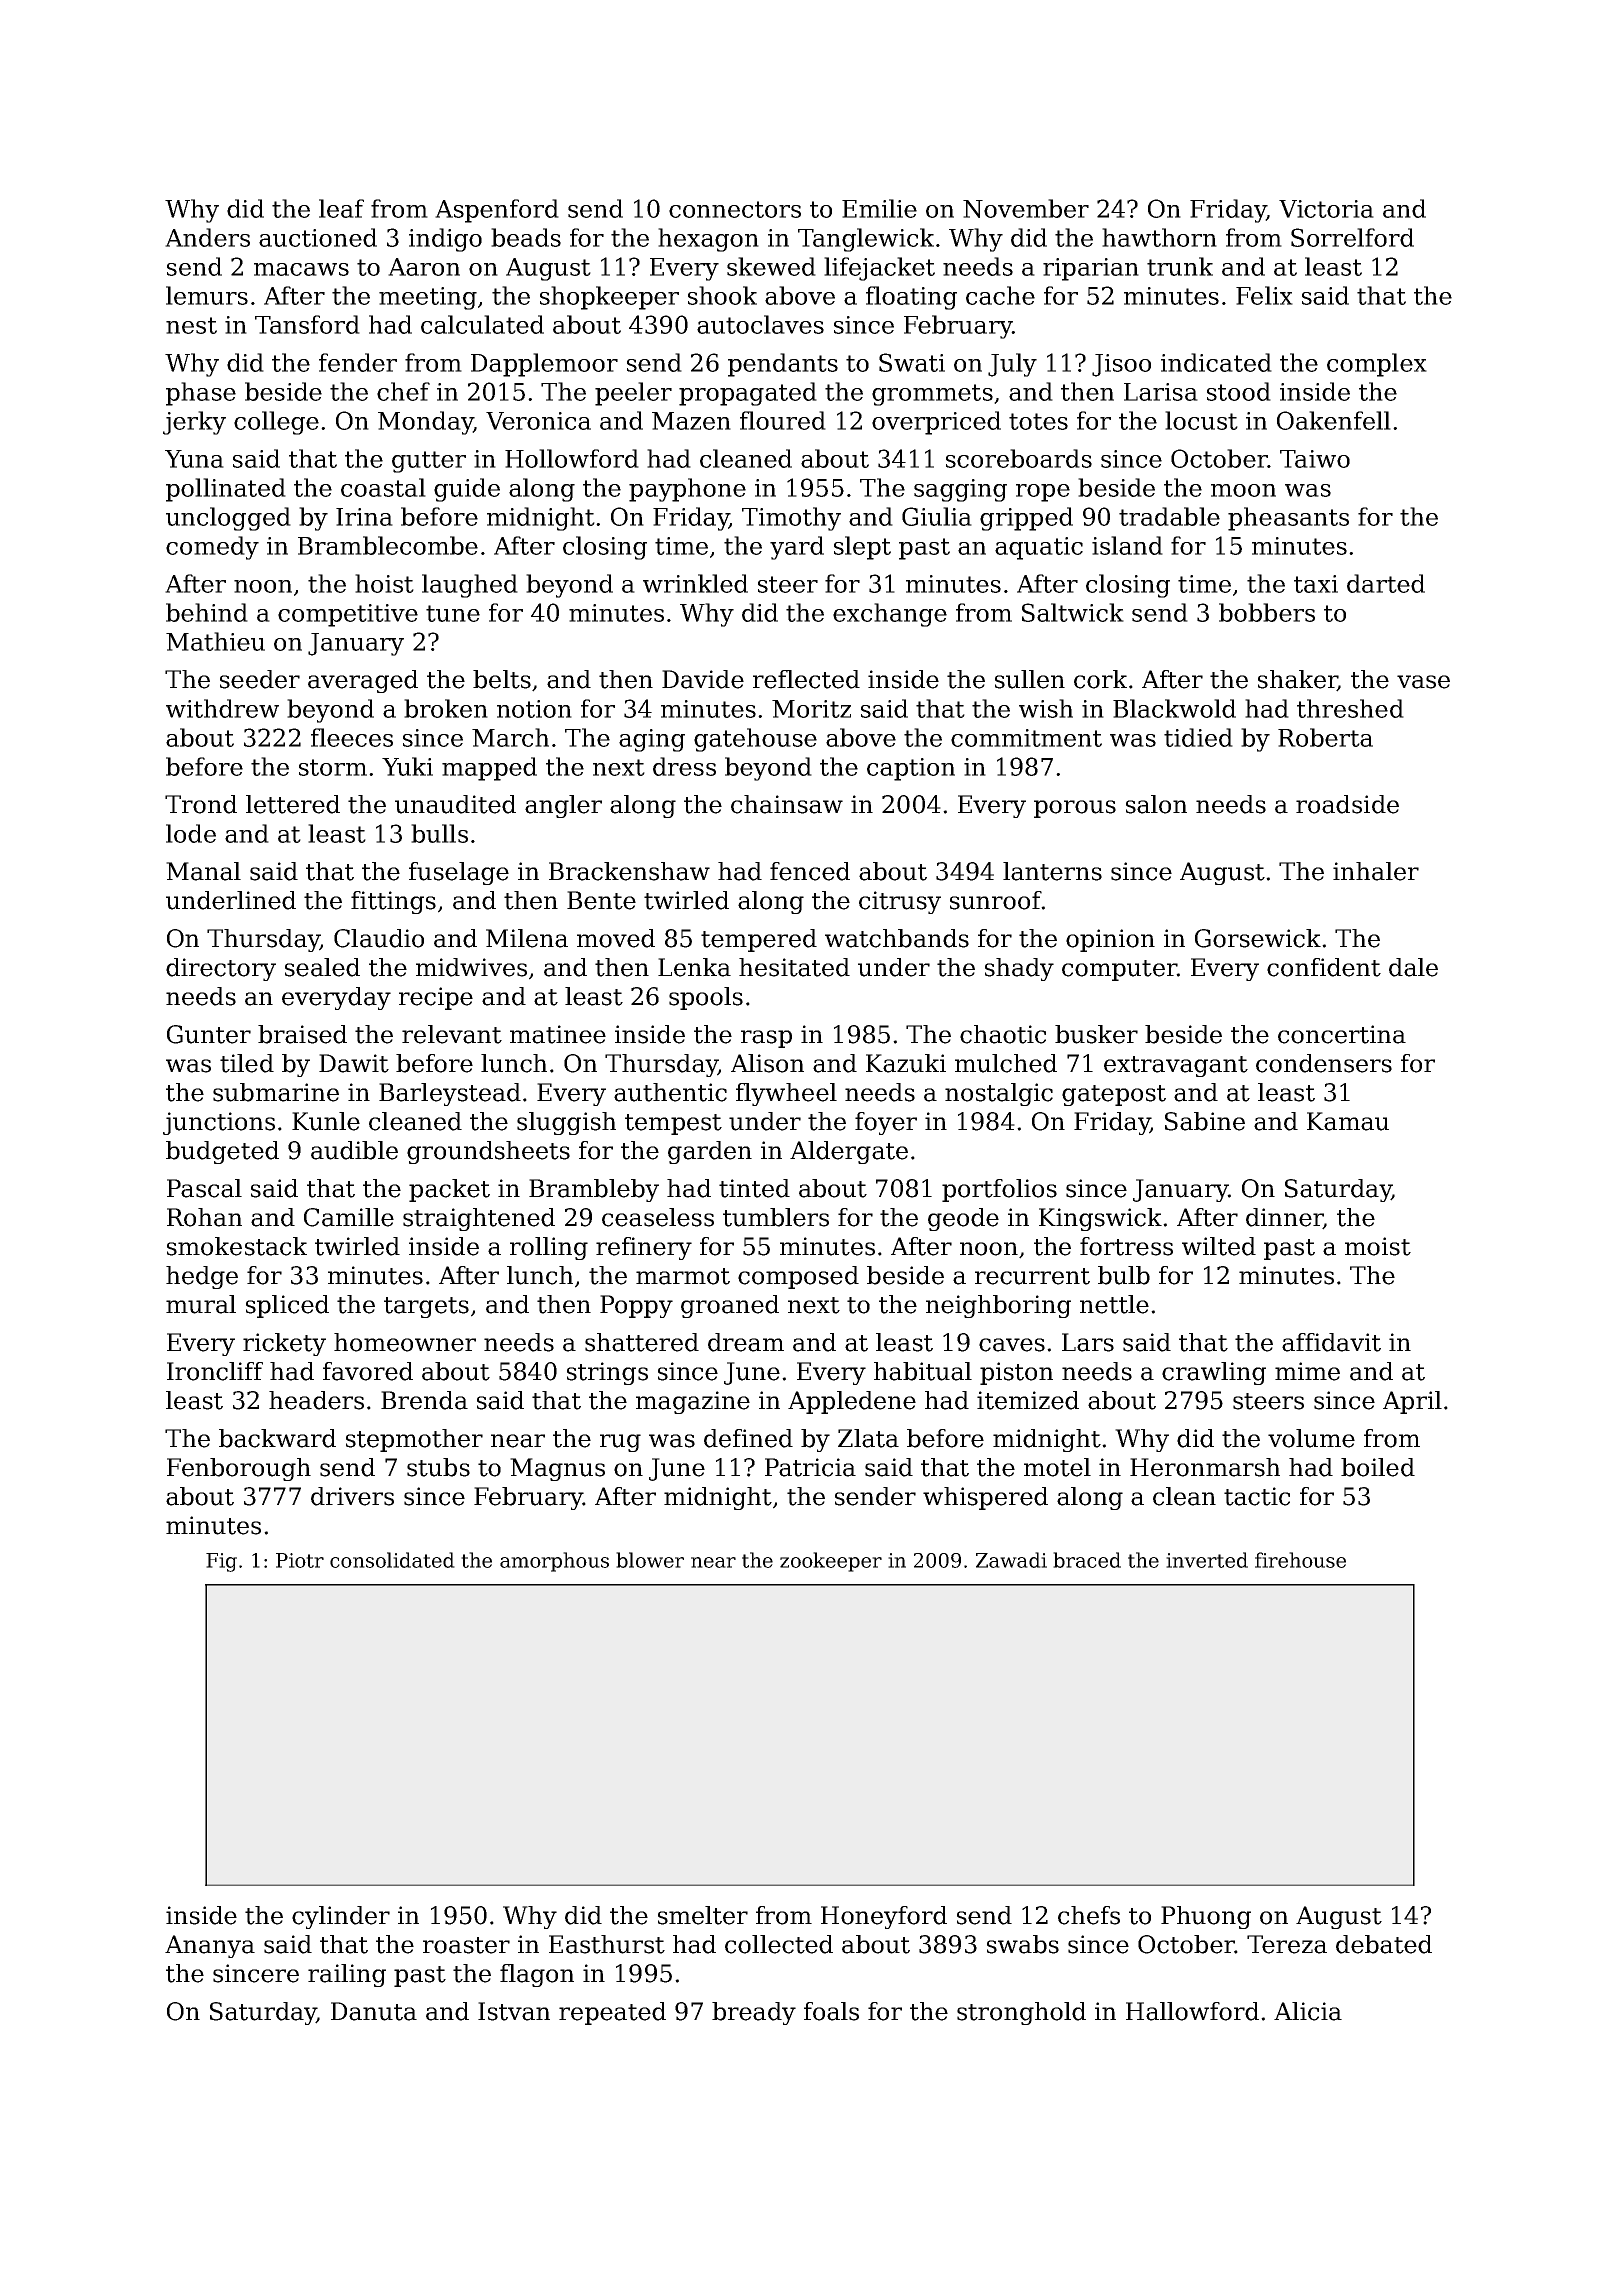  What do you see at coordinates (341, 1917) in the document?
I see `cylinder` at bounding box center [341, 1917].
